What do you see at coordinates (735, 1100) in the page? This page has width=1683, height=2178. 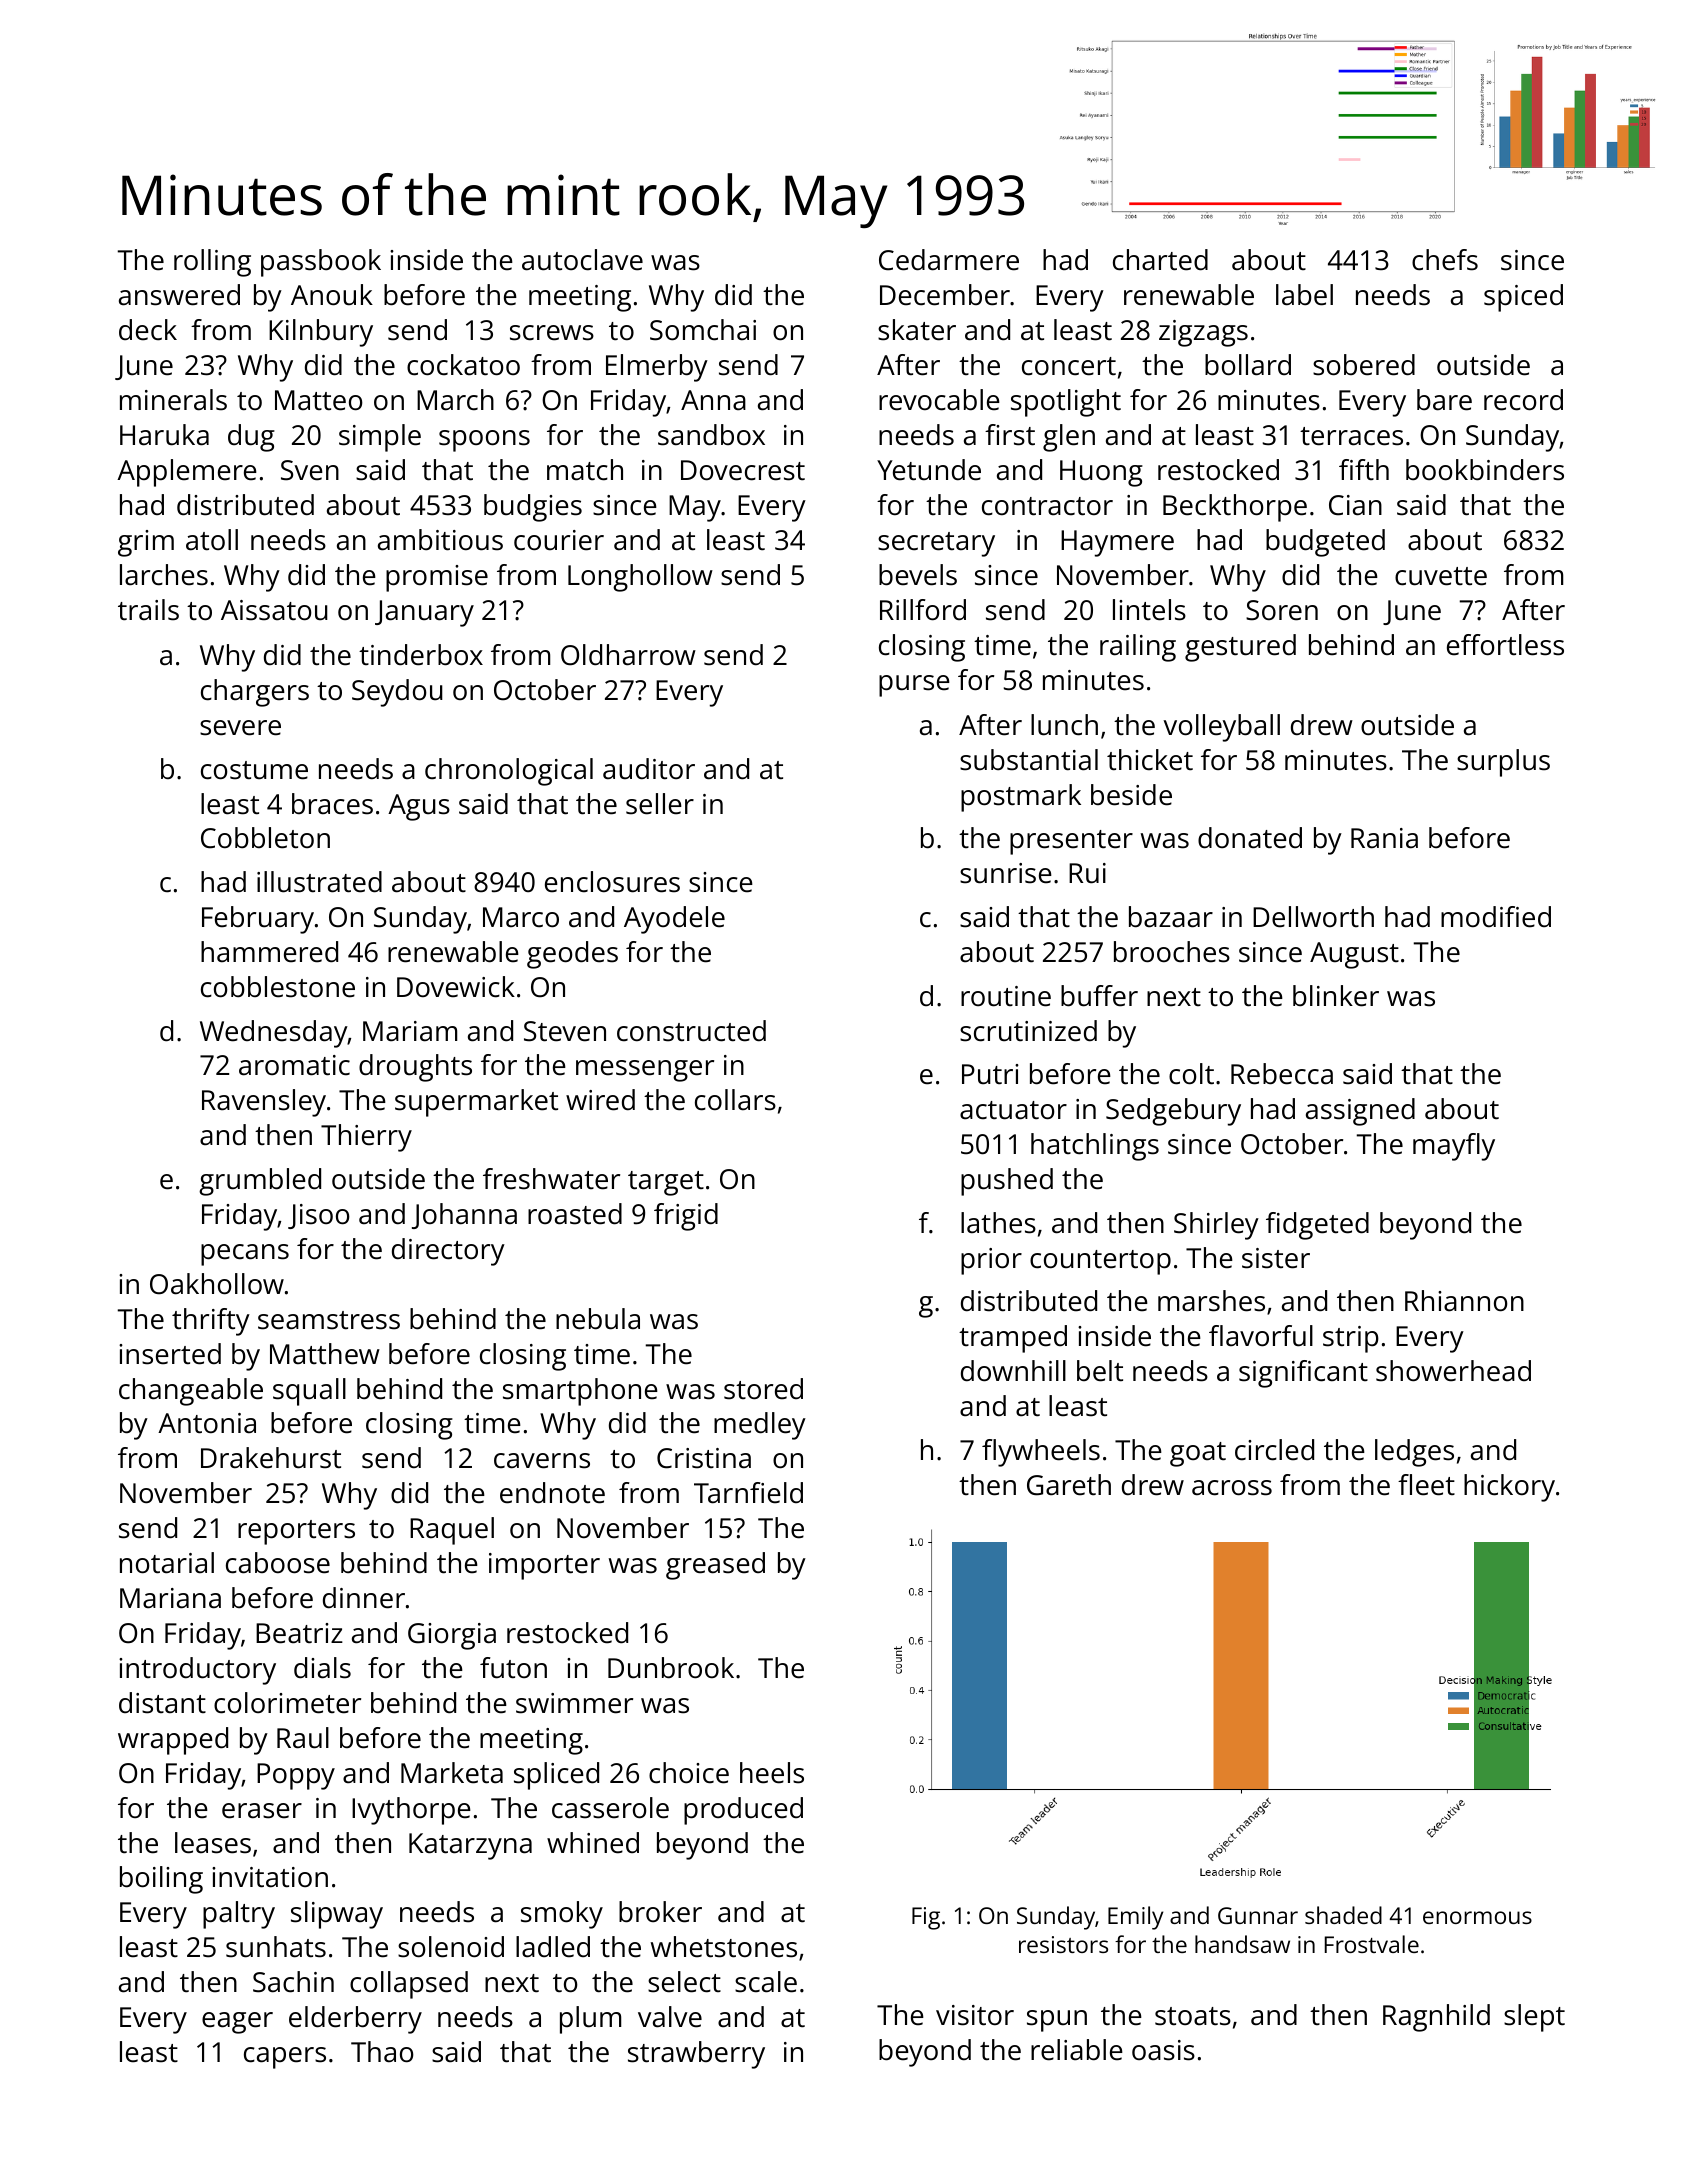 I see `collars` at bounding box center [735, 1100].
